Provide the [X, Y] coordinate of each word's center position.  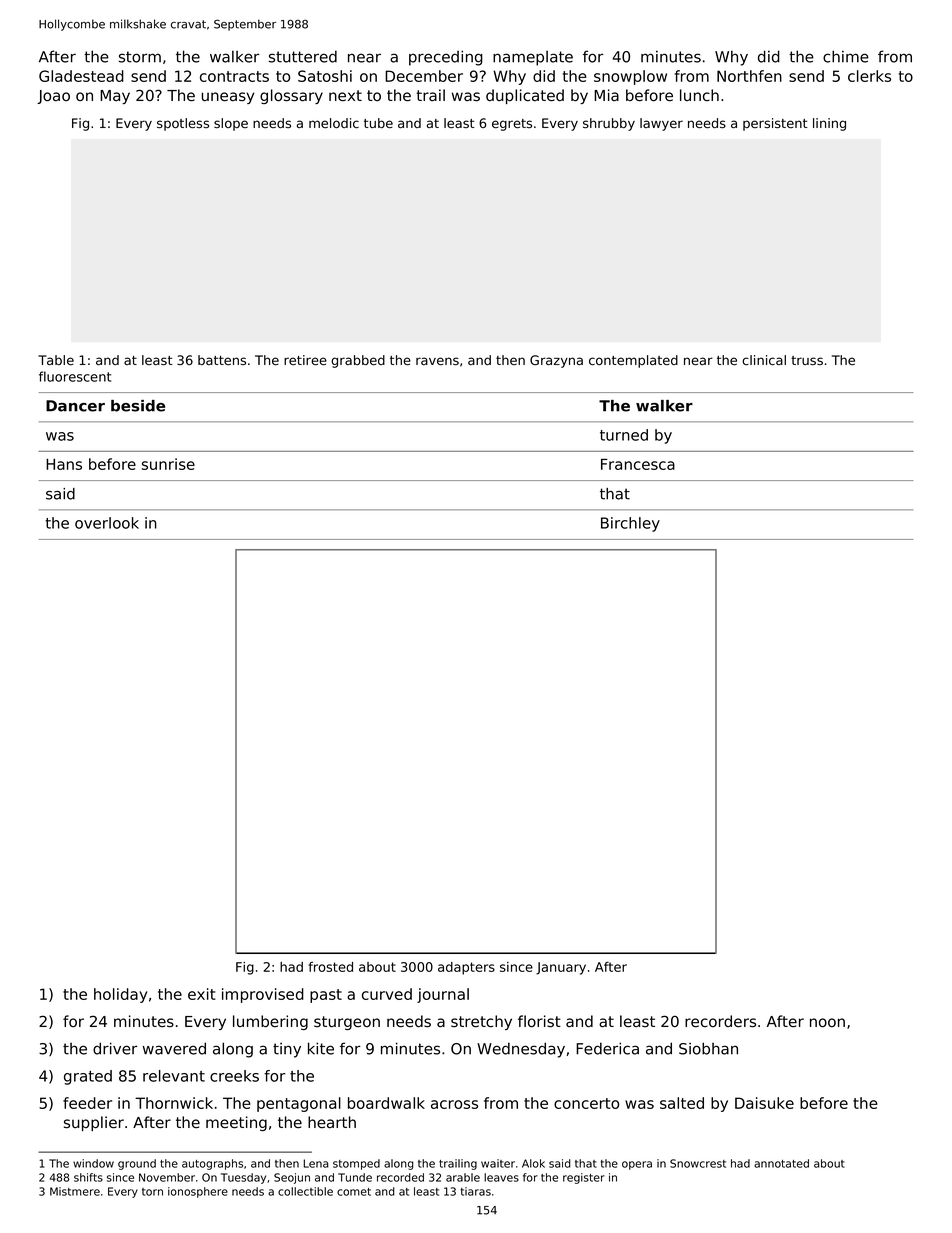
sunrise [168, 464]
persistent [775, 124]
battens [222, 360]
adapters [466, 968]
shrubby [609, 124]
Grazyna [556, 361]
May [115, 97]
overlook [107, 523]
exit [202, 994]
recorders [720, 1021]
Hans [64, 464]
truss [807, 360]
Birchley [630, 524]
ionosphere [198, 1192]
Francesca [638, 464]
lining [829, 124]
